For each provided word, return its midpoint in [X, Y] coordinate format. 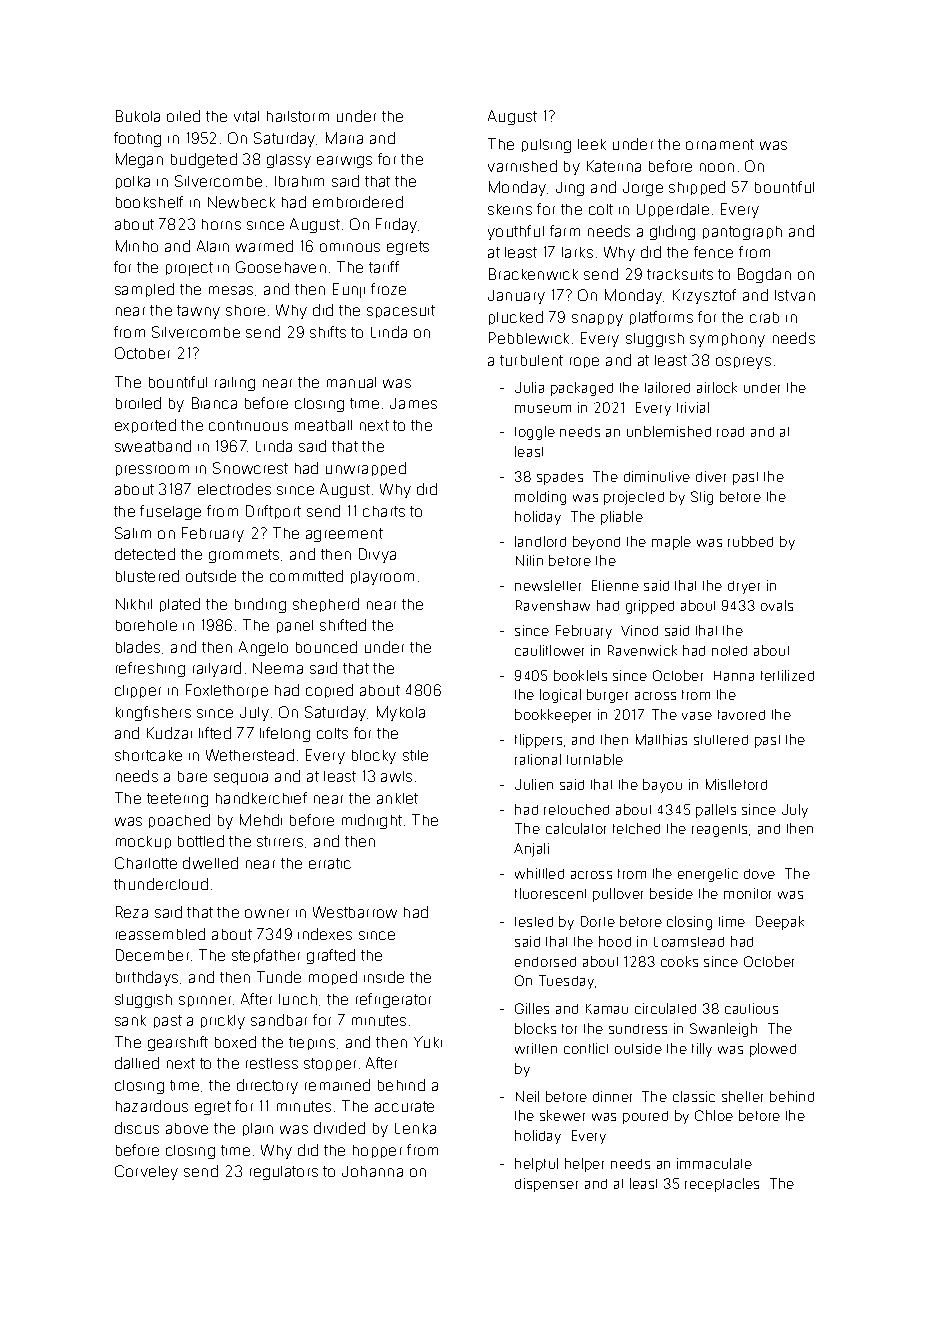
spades [560, 478]
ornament [720, 144]
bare [192, 776]
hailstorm [298, 116]
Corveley [146, 1172]
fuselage [170, 512]
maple [671, 543]
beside [671, 893]
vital [246, 116]
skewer [562, 1115]
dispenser [546, 1185]
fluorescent [550, 893]
